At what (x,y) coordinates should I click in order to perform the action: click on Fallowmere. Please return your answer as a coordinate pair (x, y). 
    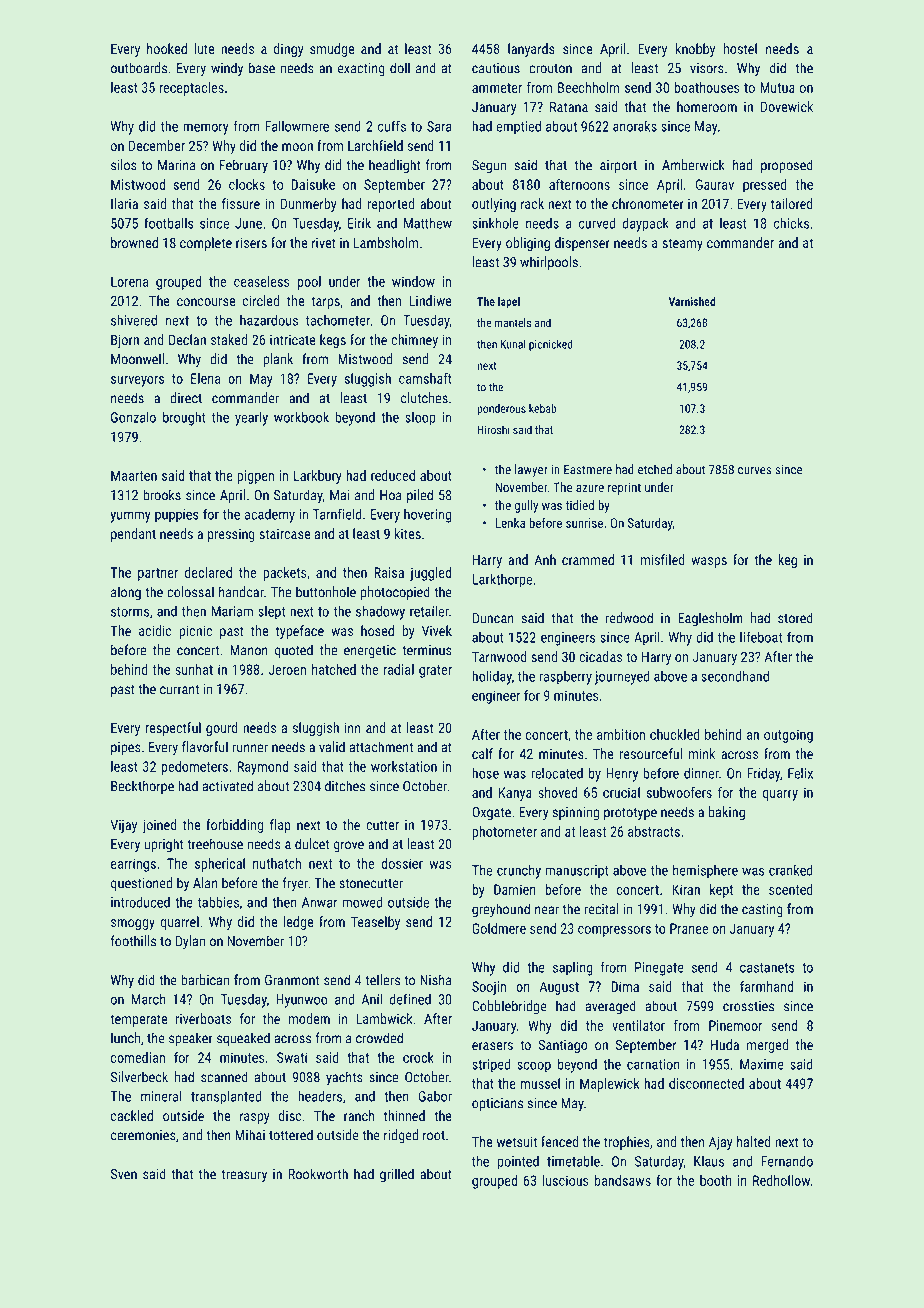
    Looking at the image, I should click on (297, 126).
